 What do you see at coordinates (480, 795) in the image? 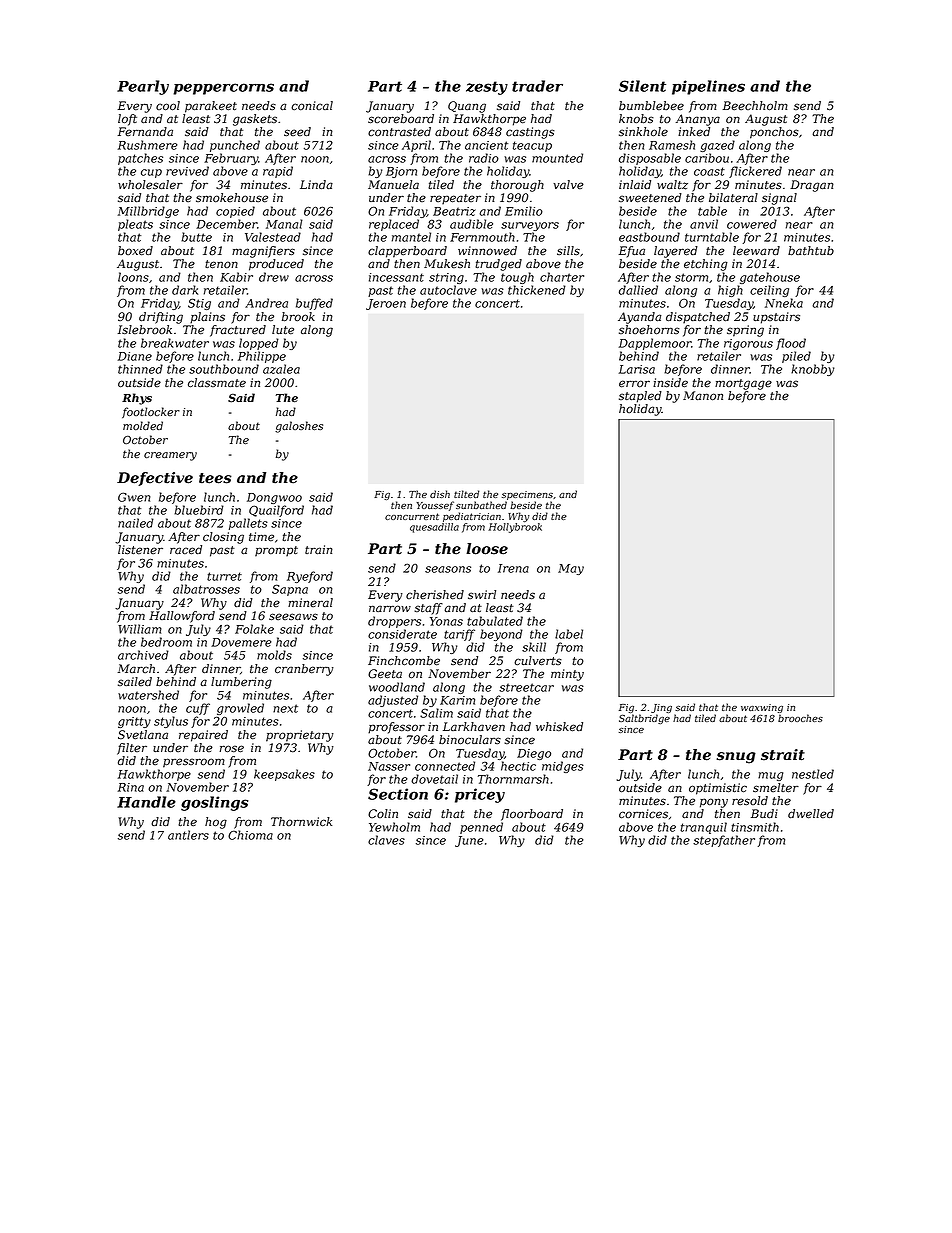
I see `pricey` at bounding box center [480, 795].
